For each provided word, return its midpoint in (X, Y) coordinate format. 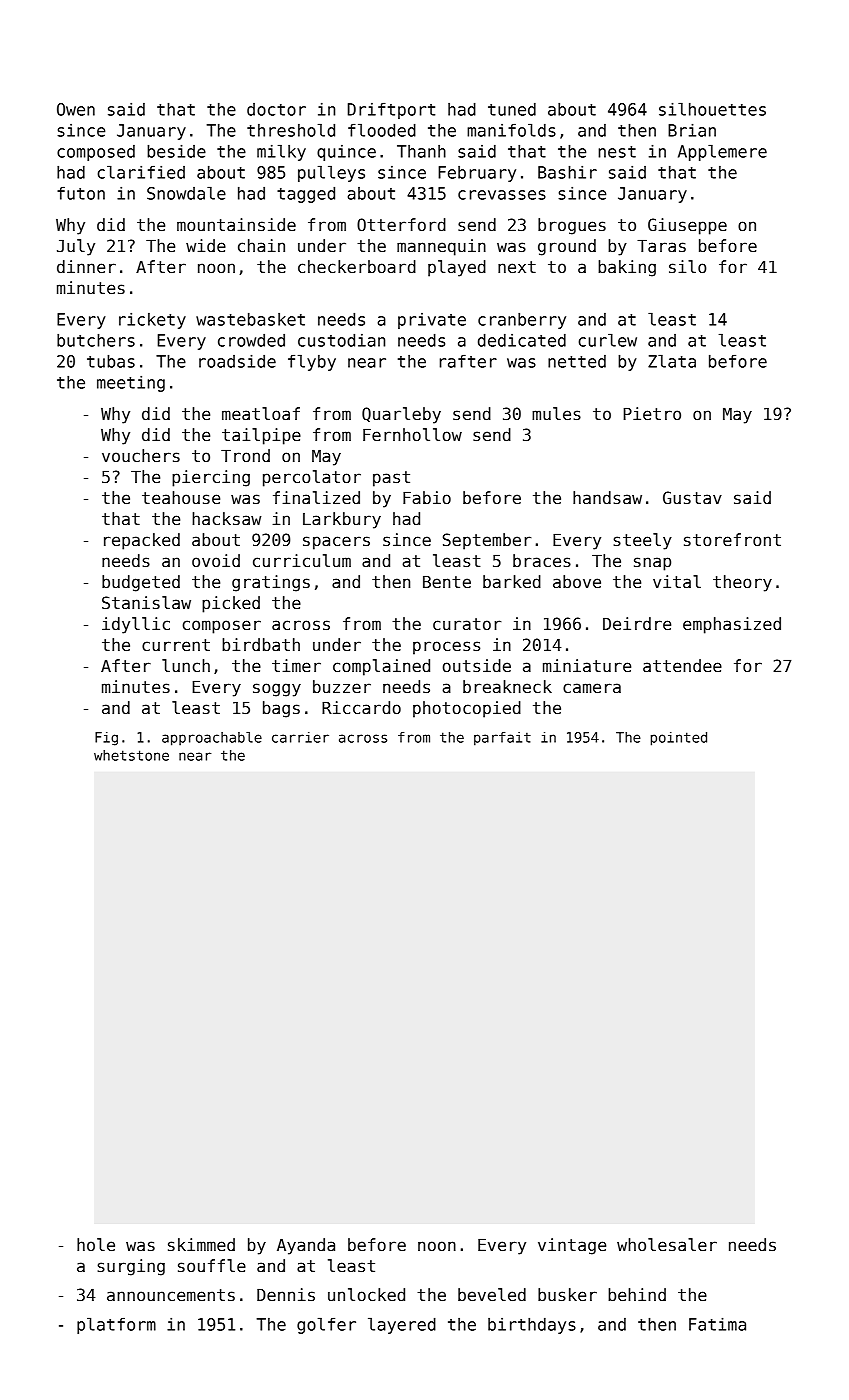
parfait (502, 739)
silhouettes (712, 109)
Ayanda (306, 1246)
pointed (679, 739)
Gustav (692, 498)
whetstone (131, 755)
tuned (512, 109)
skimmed (201, 1245)
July (76, 247)
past (391, 479)
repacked (142, 541)
